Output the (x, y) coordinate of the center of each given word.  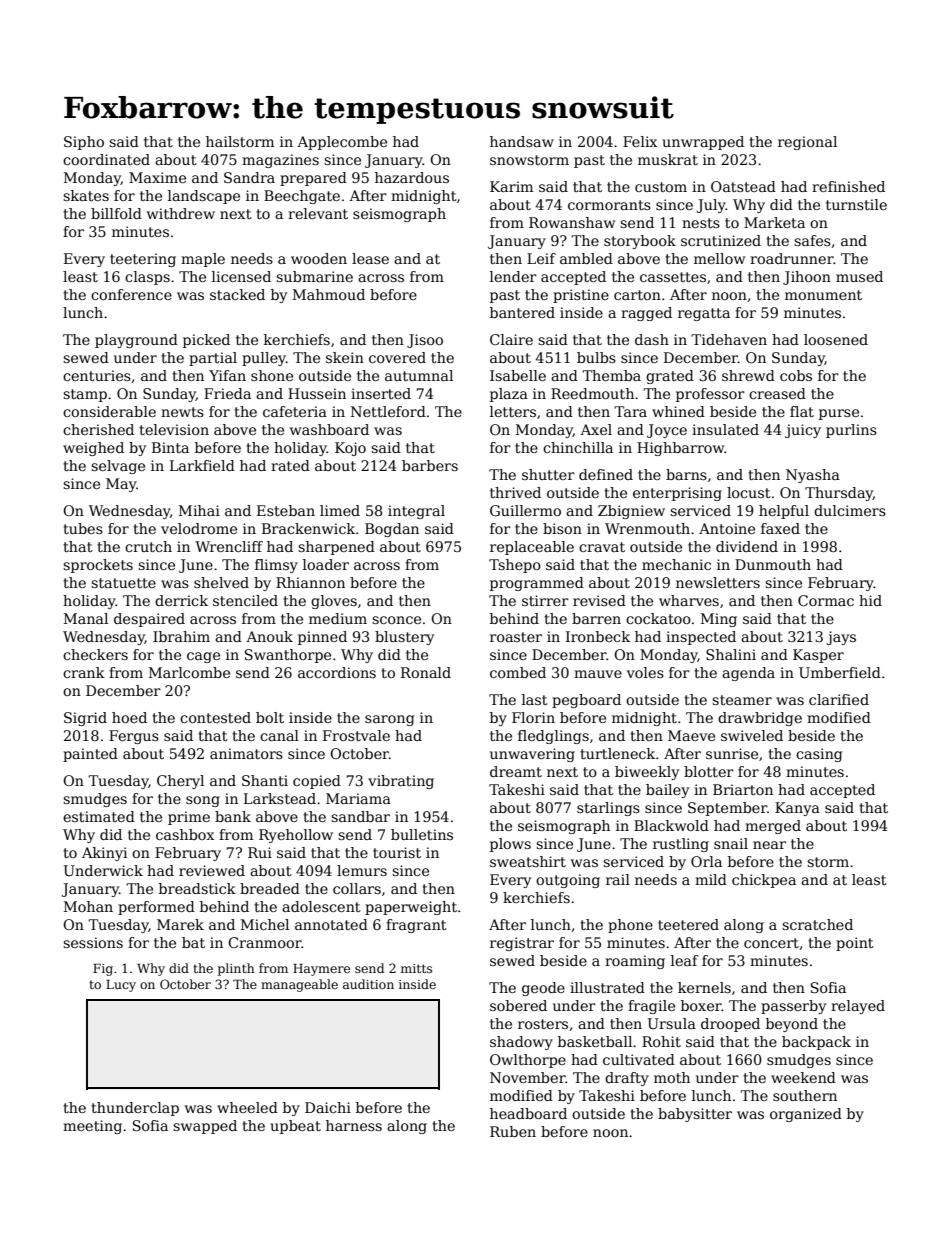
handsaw (522, 141)
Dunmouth (773, 564)
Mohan (88, 906)
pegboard (586, 701)
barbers (430, 465)
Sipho (84, 143)
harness (354, 1125)
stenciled (245, 600)
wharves (689, 600)
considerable (109, 411)
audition (368, 984)
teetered (688, 924)
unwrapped (703, 143)
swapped (205, 1127)
